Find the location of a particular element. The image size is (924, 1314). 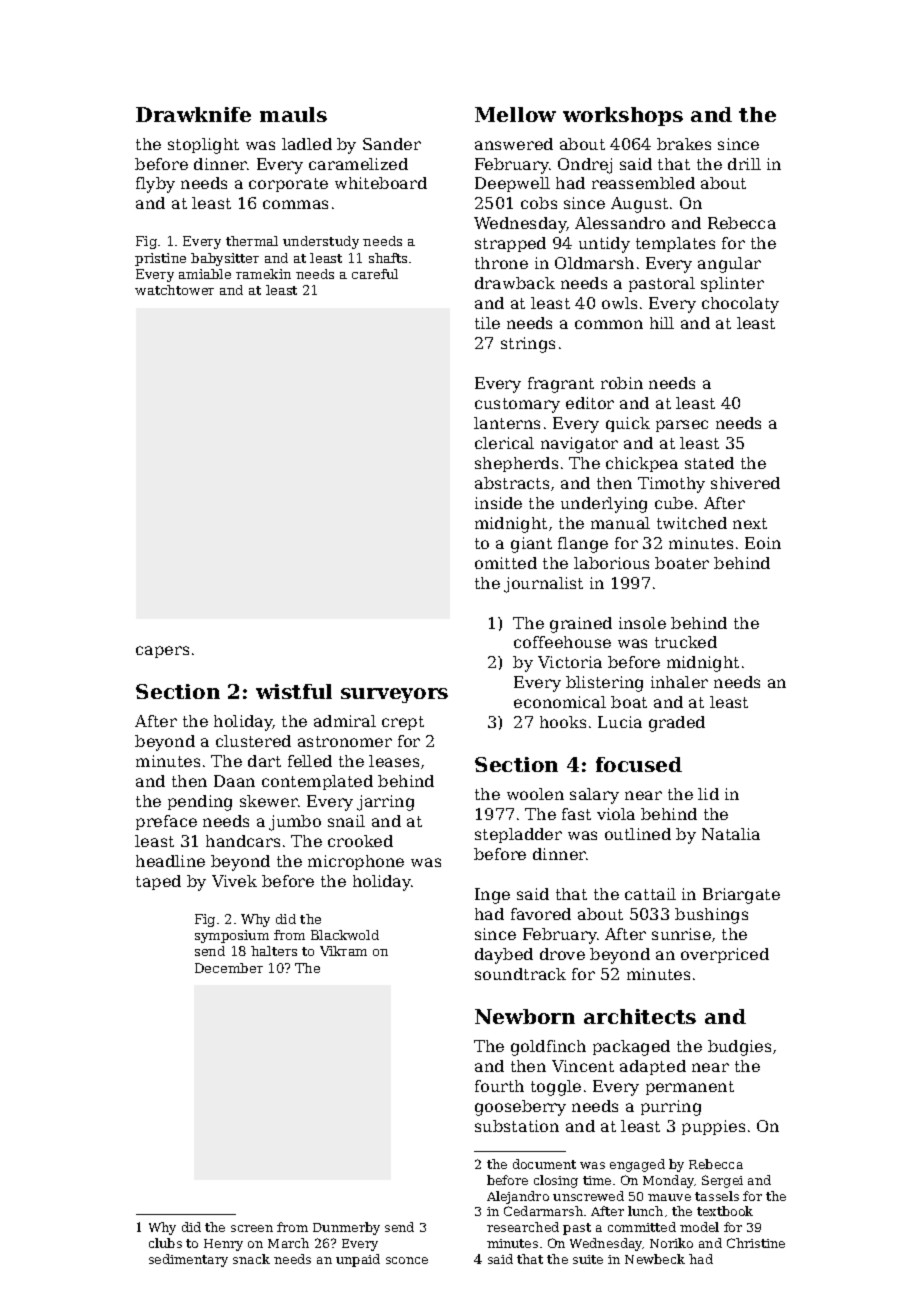

workshops is located at coordinates (623, 116).
